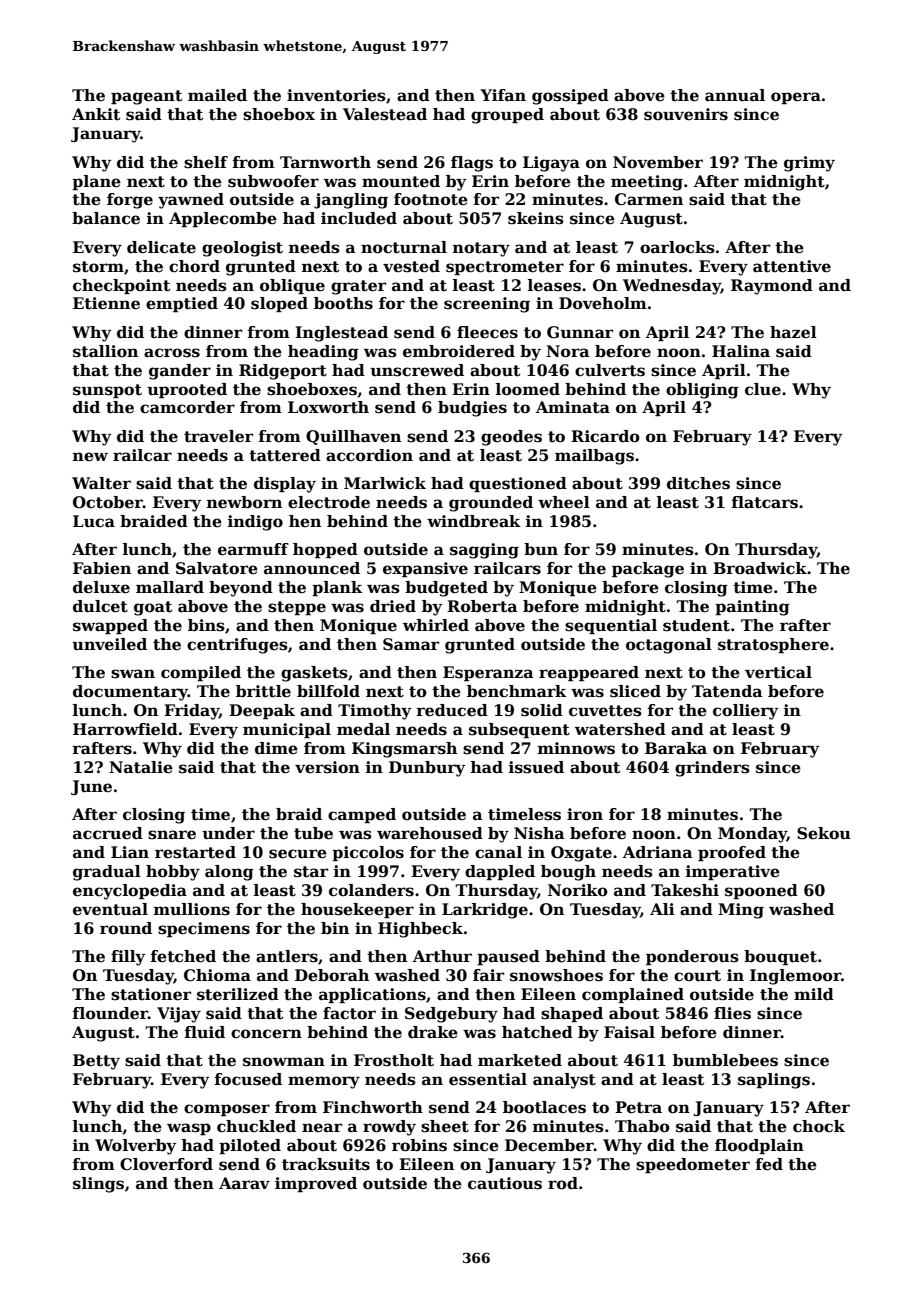 The image size is (924, 1314). I want to click on shaped, so click(572, 1014).
